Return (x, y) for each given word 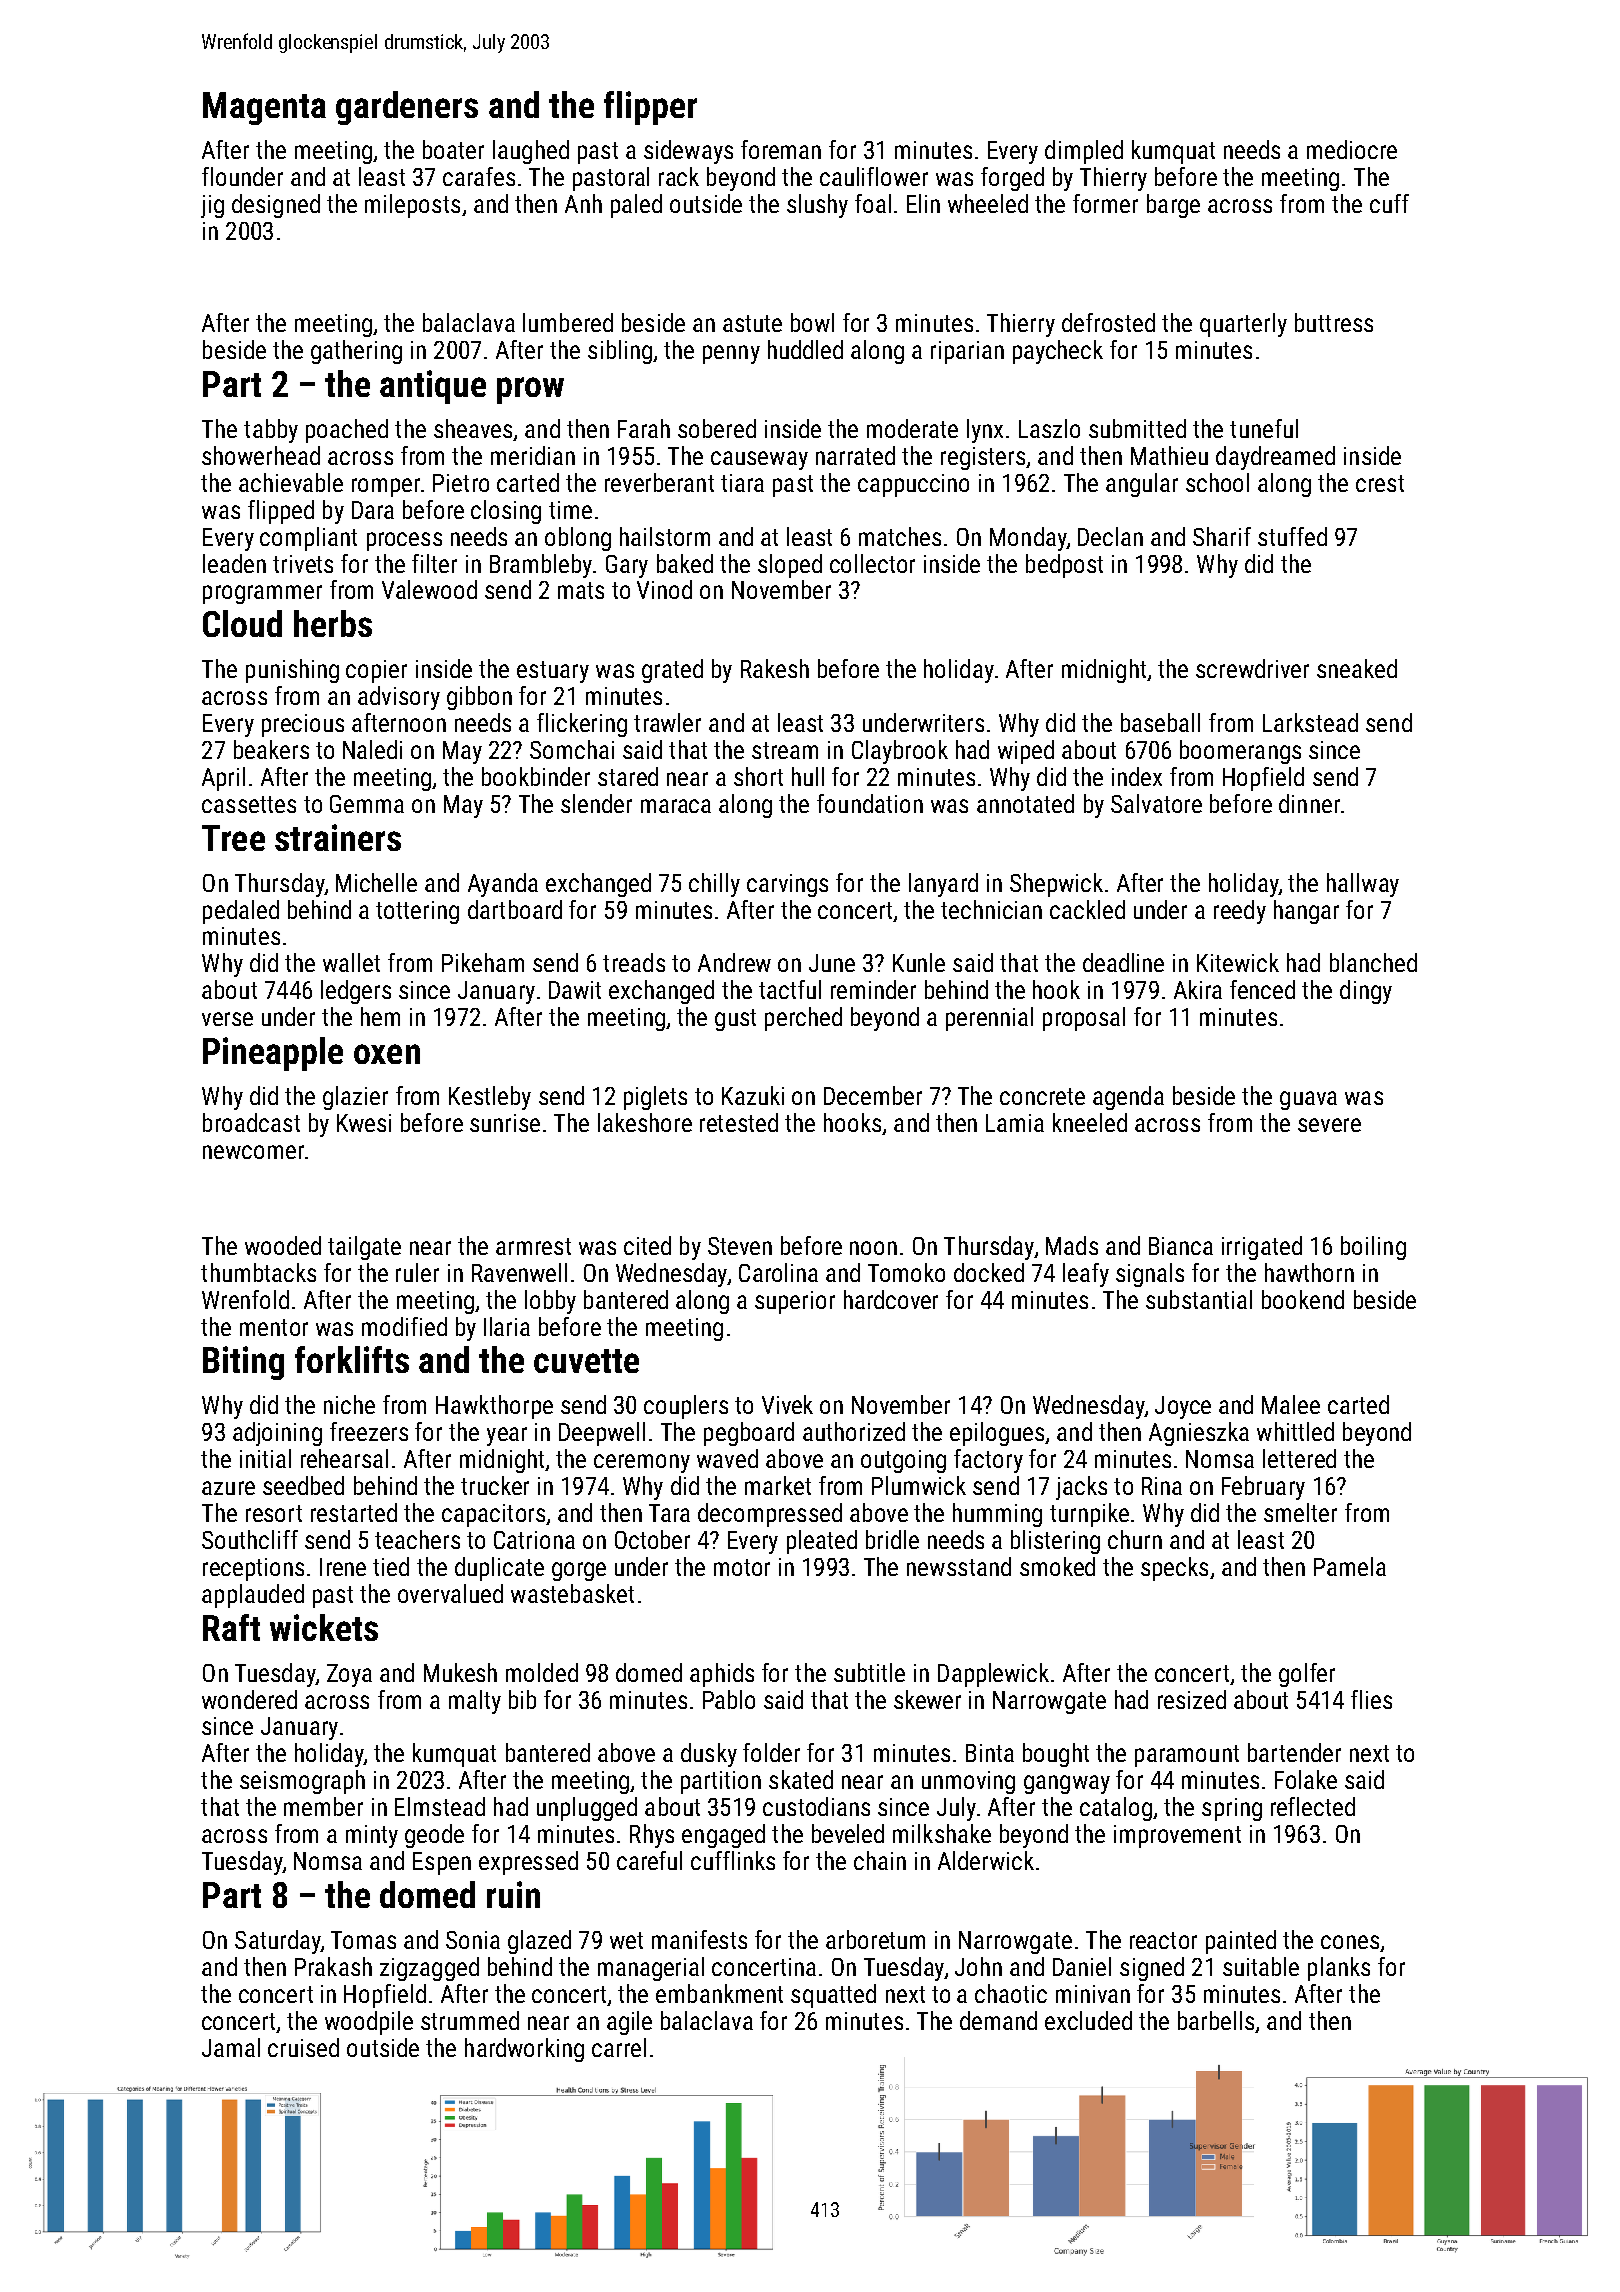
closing (506, 512)
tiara (742, 483)
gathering (356, 352)
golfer (1307, 1675)
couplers (686, 1407)
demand (998, 2020)
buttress (1334, 322)
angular (1142, 485)
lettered (1299, 1458)
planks (1339, 1969)
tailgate (364, 1248)
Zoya (349, 1675)
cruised (303, 2047)
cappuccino (913, 485)
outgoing (903, 1461)
